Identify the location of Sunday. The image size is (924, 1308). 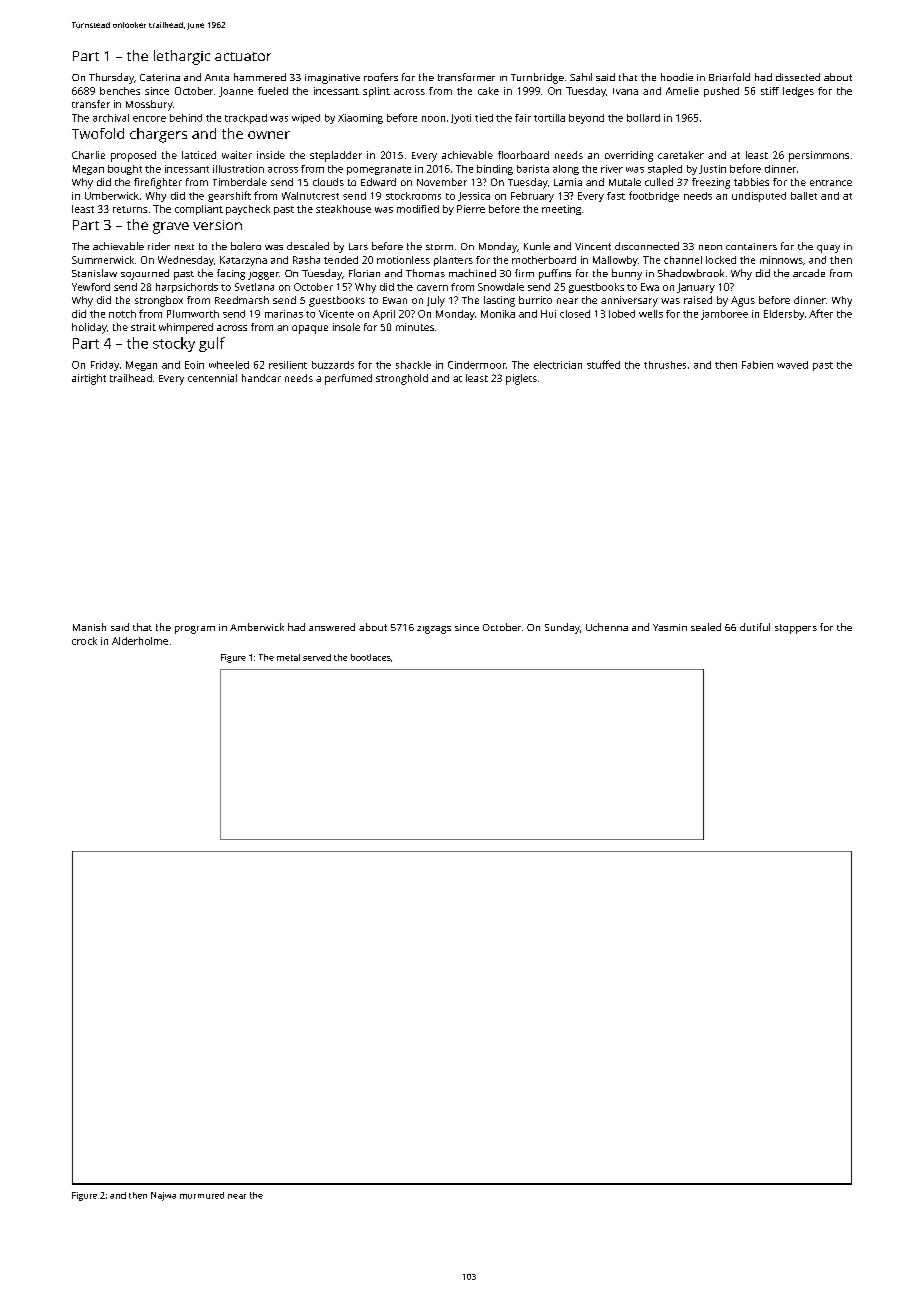
(562, 628).
